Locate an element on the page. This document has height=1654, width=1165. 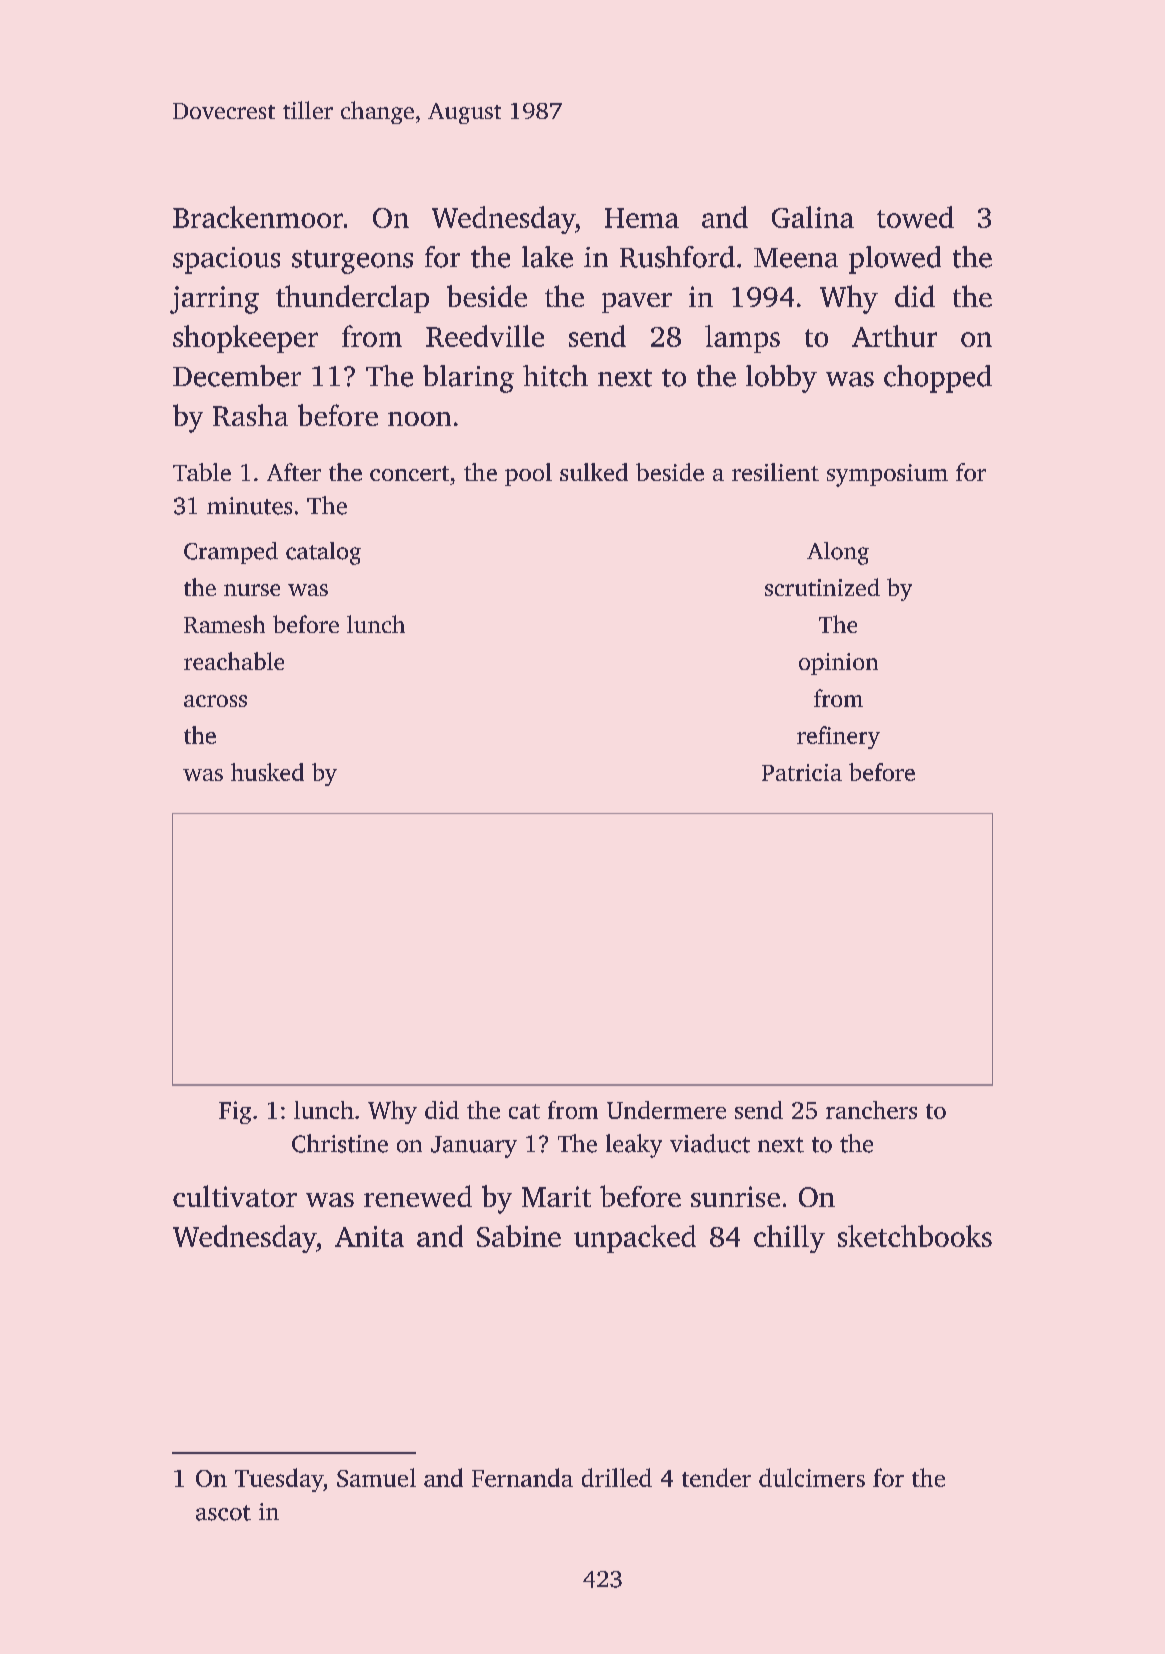
unpacked is located at coordinates (635, 1239).
